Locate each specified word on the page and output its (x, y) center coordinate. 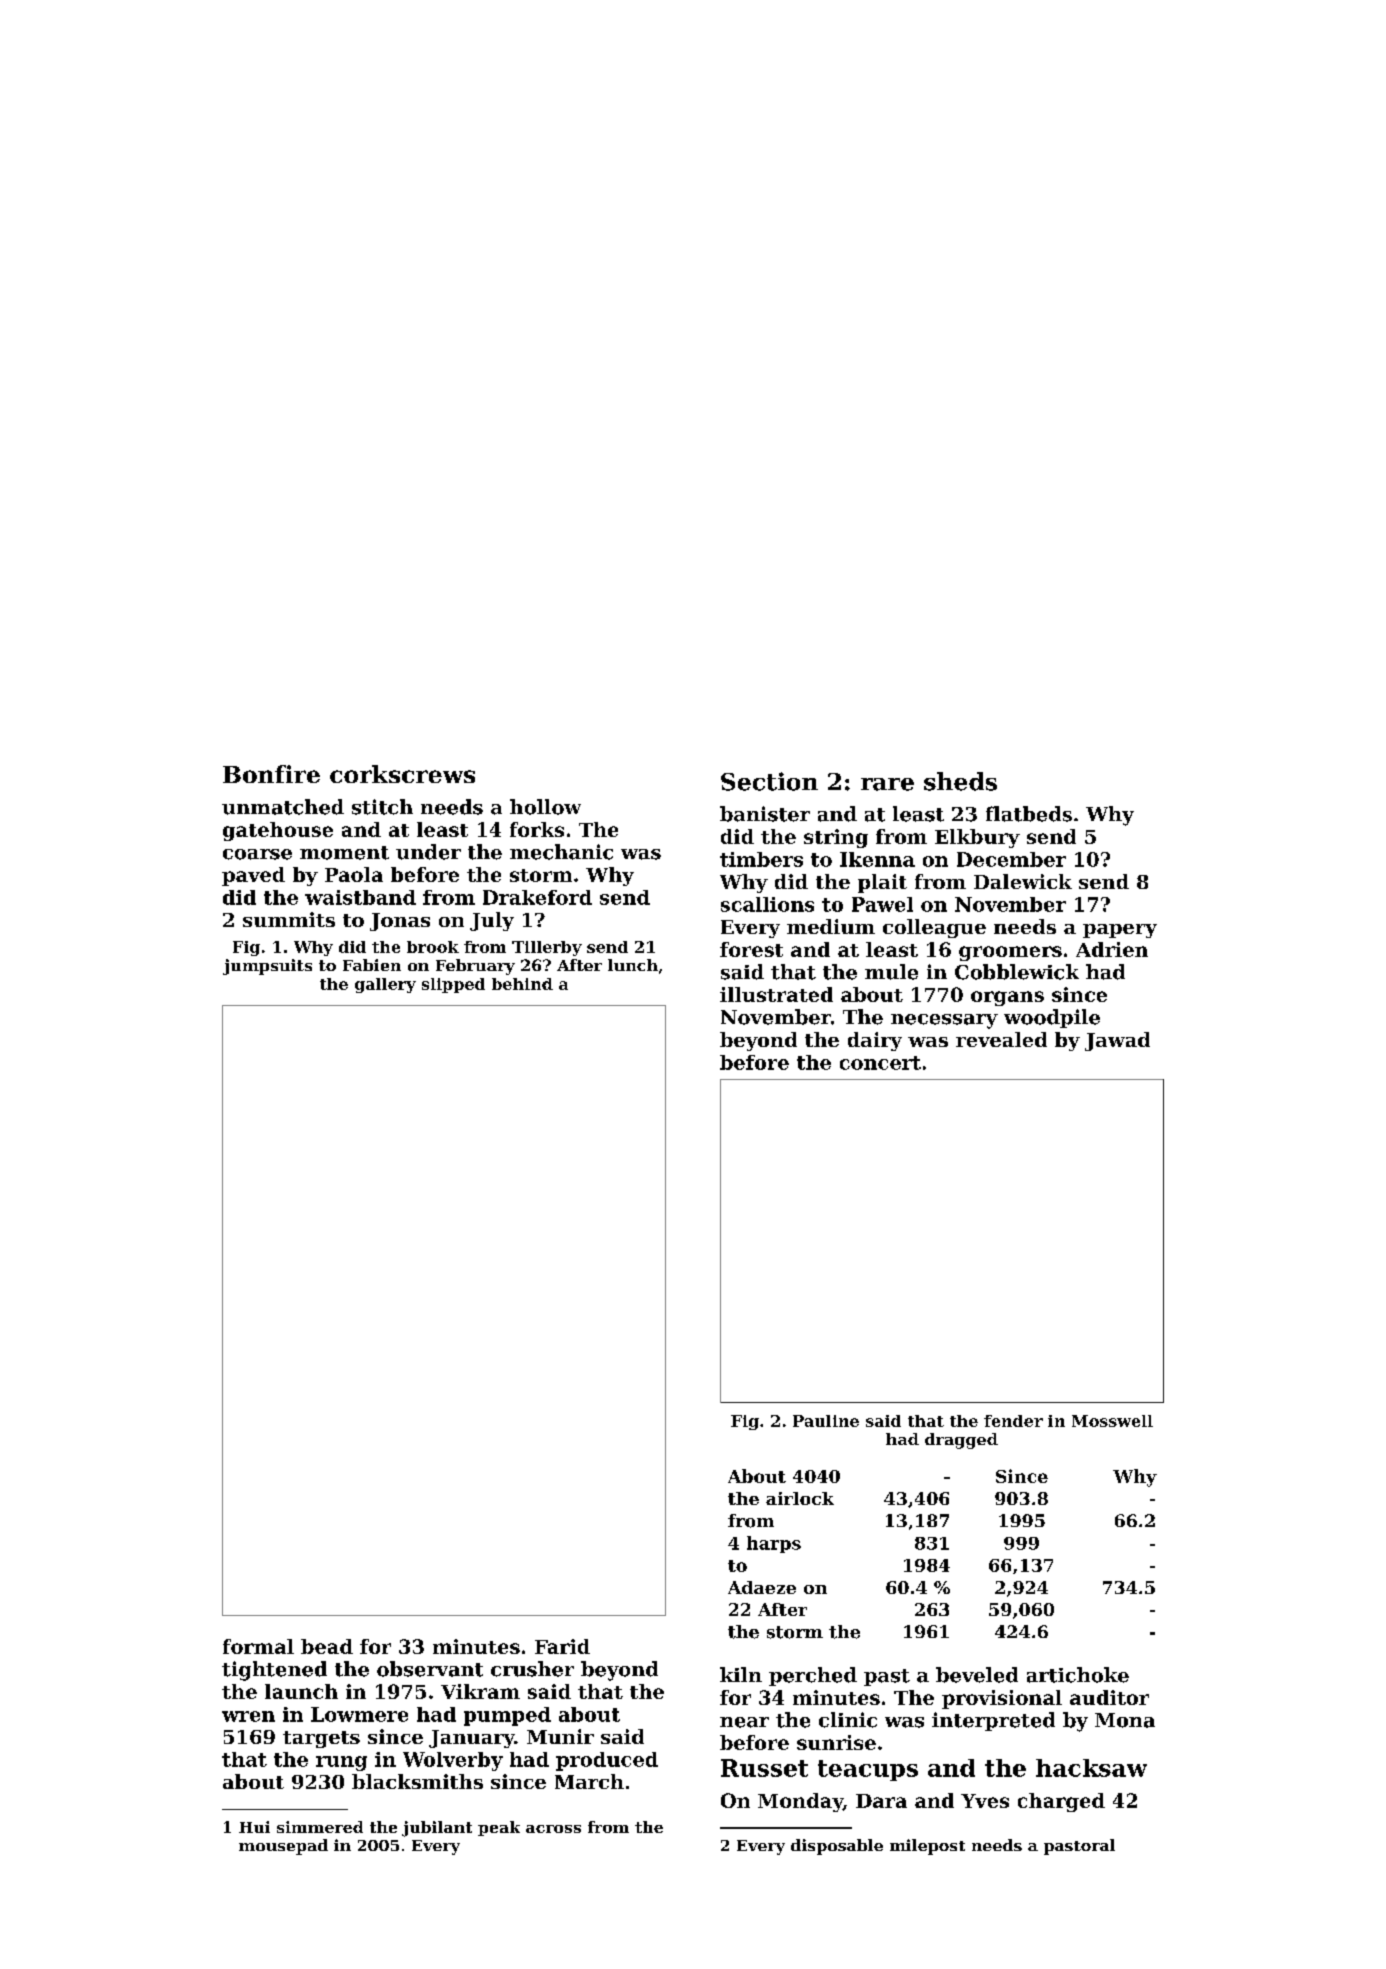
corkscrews (402, 774)
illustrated (776, 994)
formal (258, 1646)
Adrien (1112, 949)
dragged (961, 1441)
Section (769, 781)
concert (880, 1063)
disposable (837, 1847)
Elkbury (977, 838)
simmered (320, 1827)
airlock (800, 1498)
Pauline (826, 1421)
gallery (385, 985)
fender (1013, 1421)
